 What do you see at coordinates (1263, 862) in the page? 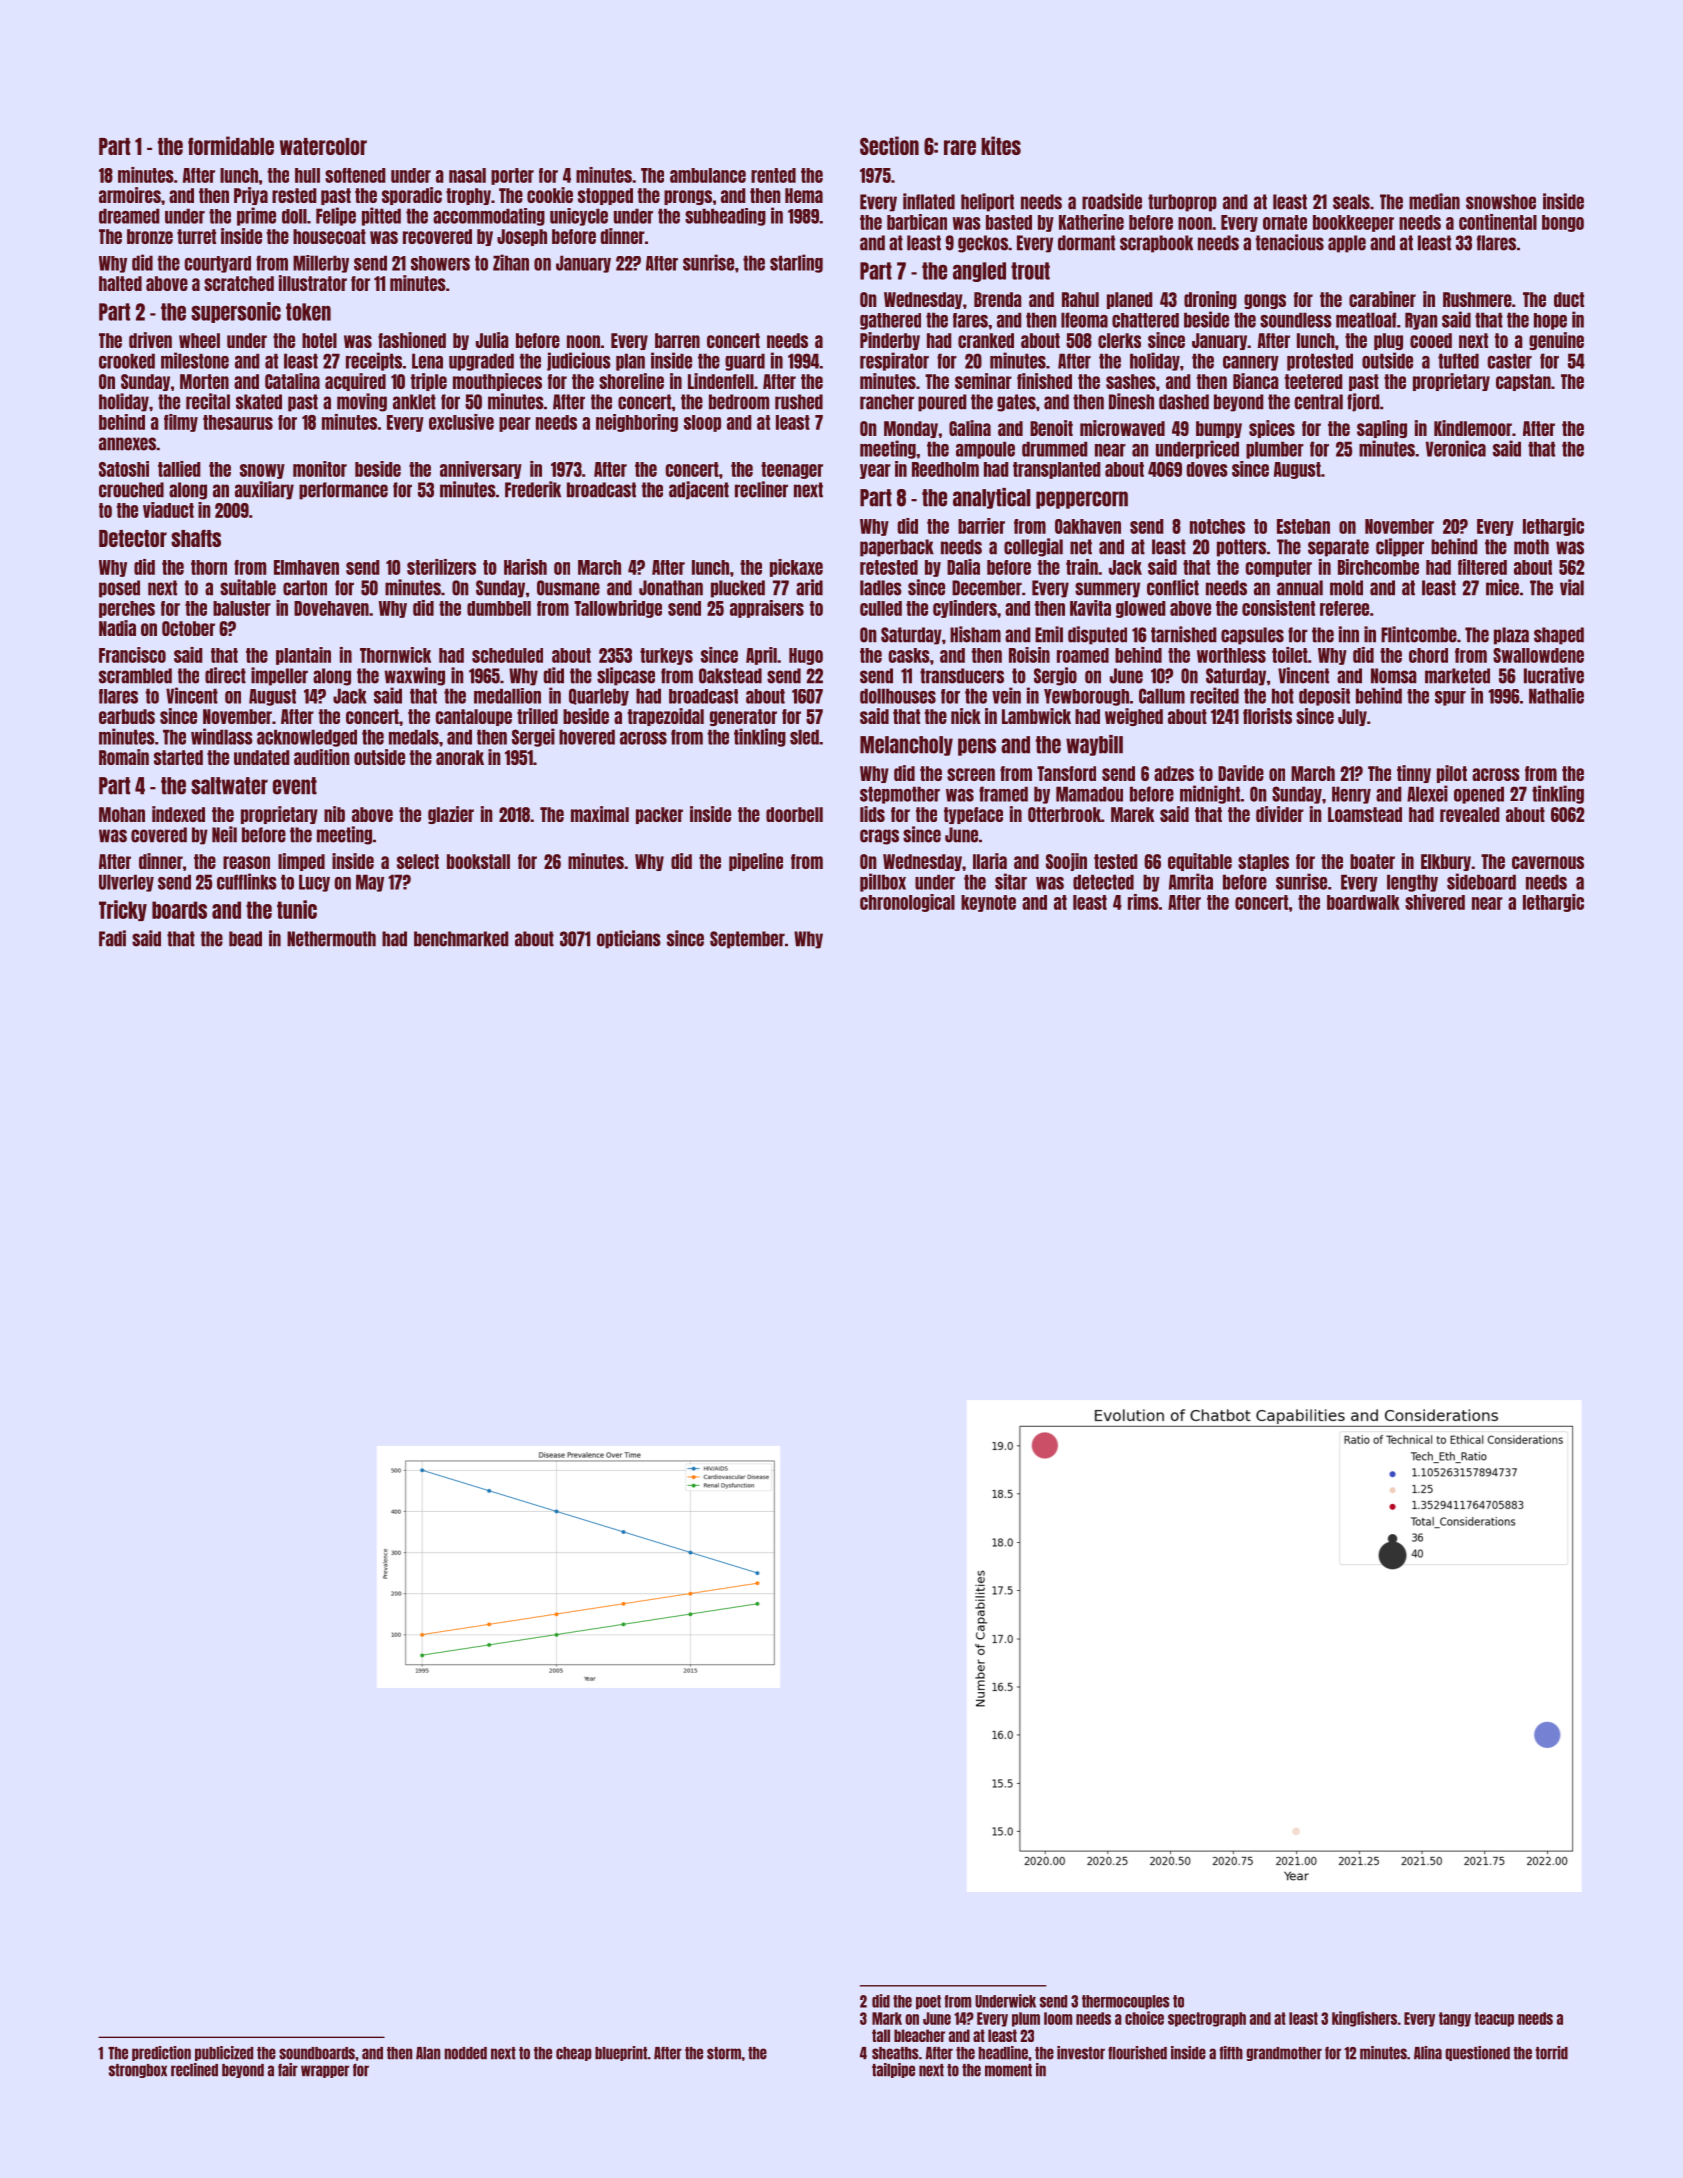
I see `staples` at bounding box center [1263, 862].
